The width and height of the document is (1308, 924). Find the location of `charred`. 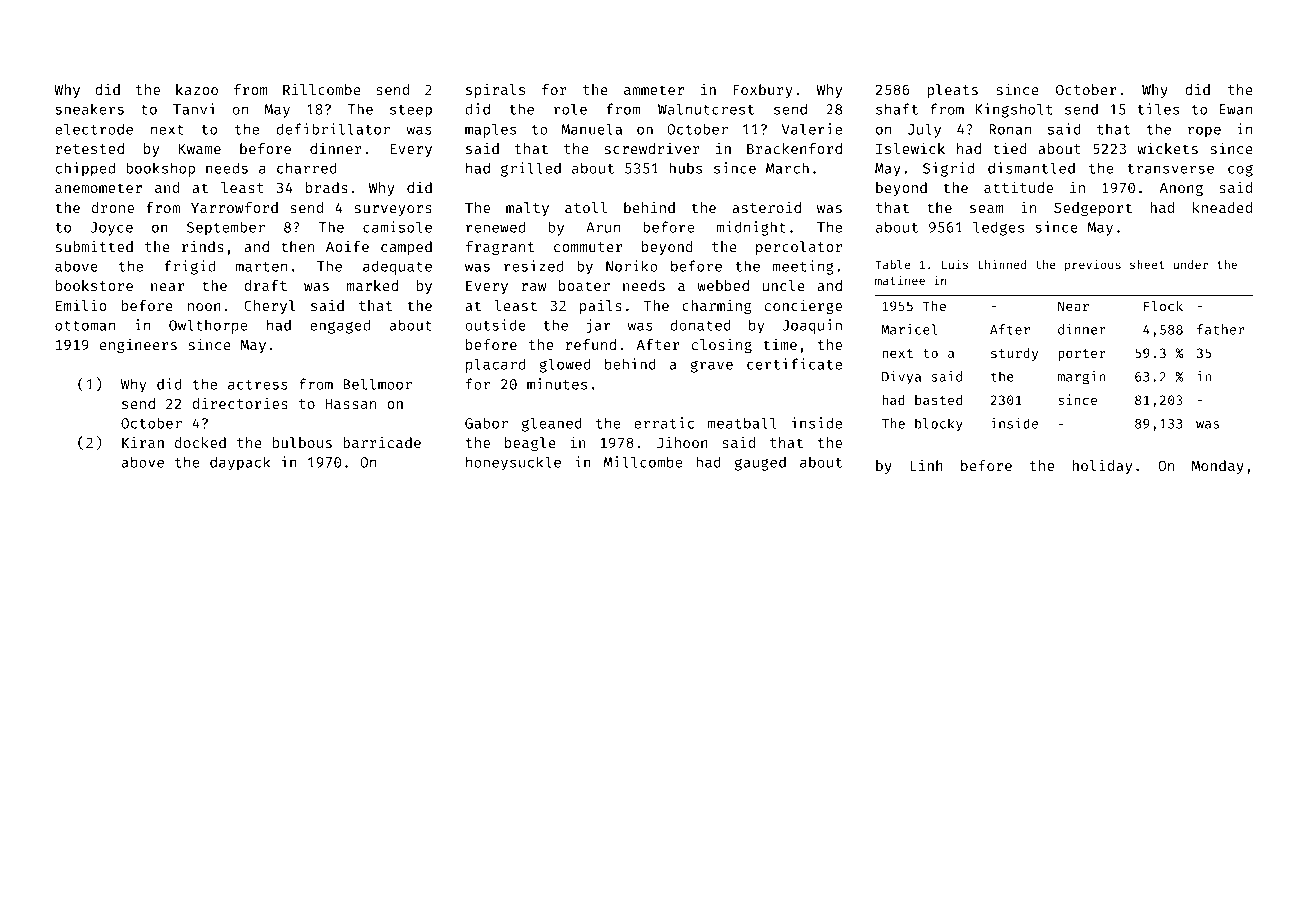

charred is located at coordinates (307, 168).
